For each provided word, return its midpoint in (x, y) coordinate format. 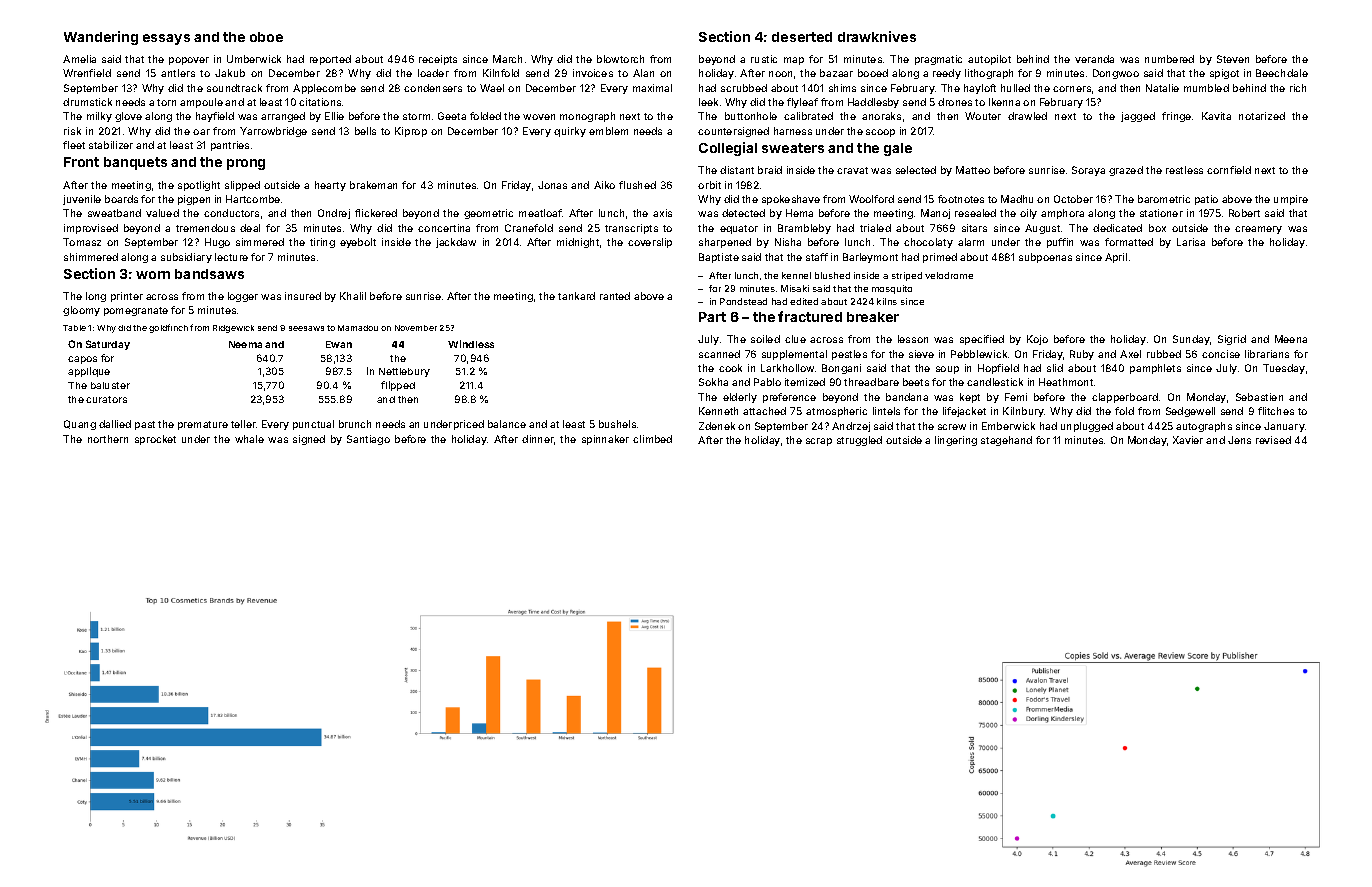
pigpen (194, 200)
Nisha (788, 242)
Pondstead (743, 301)
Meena (1291, 339)
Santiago (368, 440)
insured (303, 296)
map (794, 61)
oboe (266, 37)
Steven (1233, 59)
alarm (971, 242)
